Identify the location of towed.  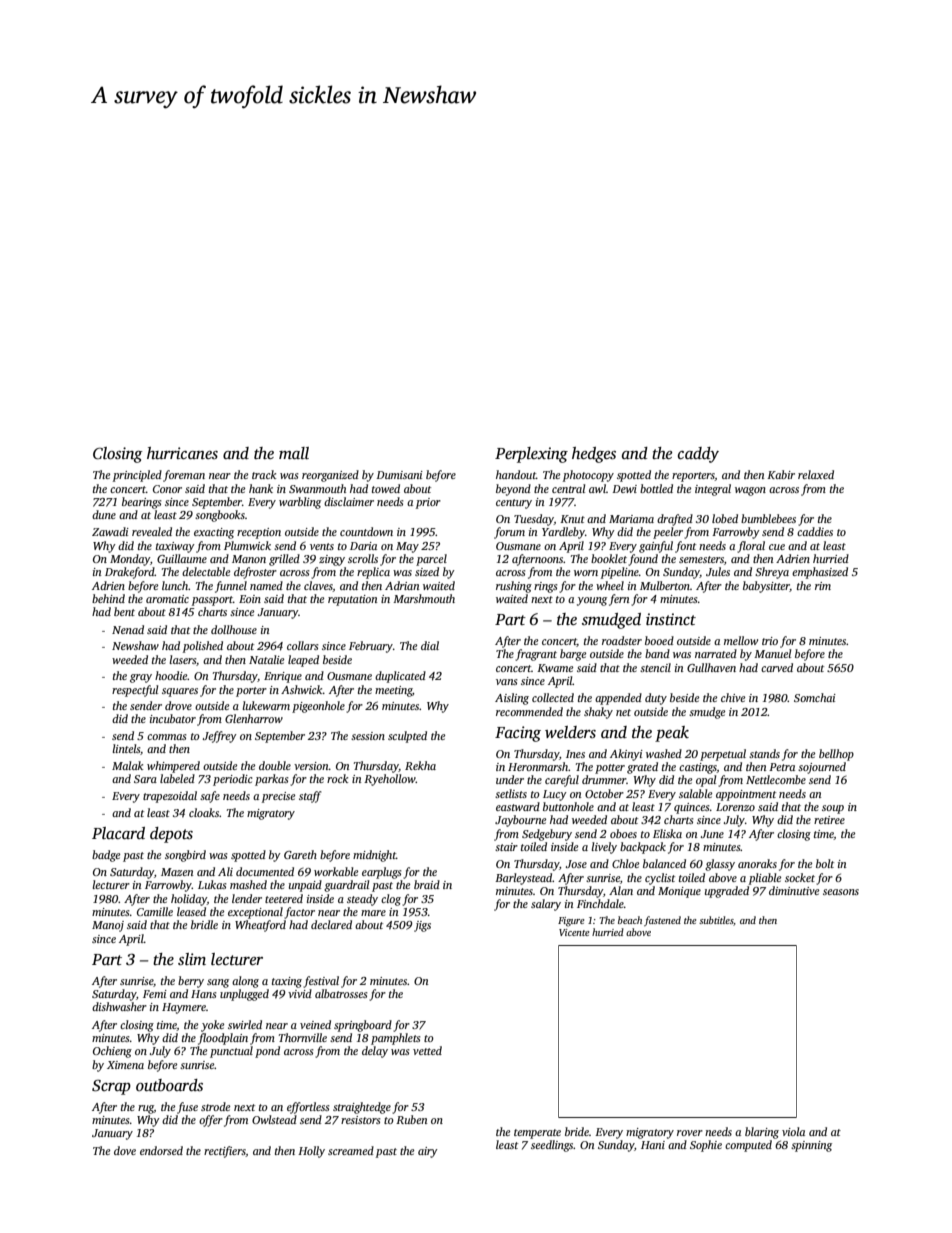
(386, 488).
